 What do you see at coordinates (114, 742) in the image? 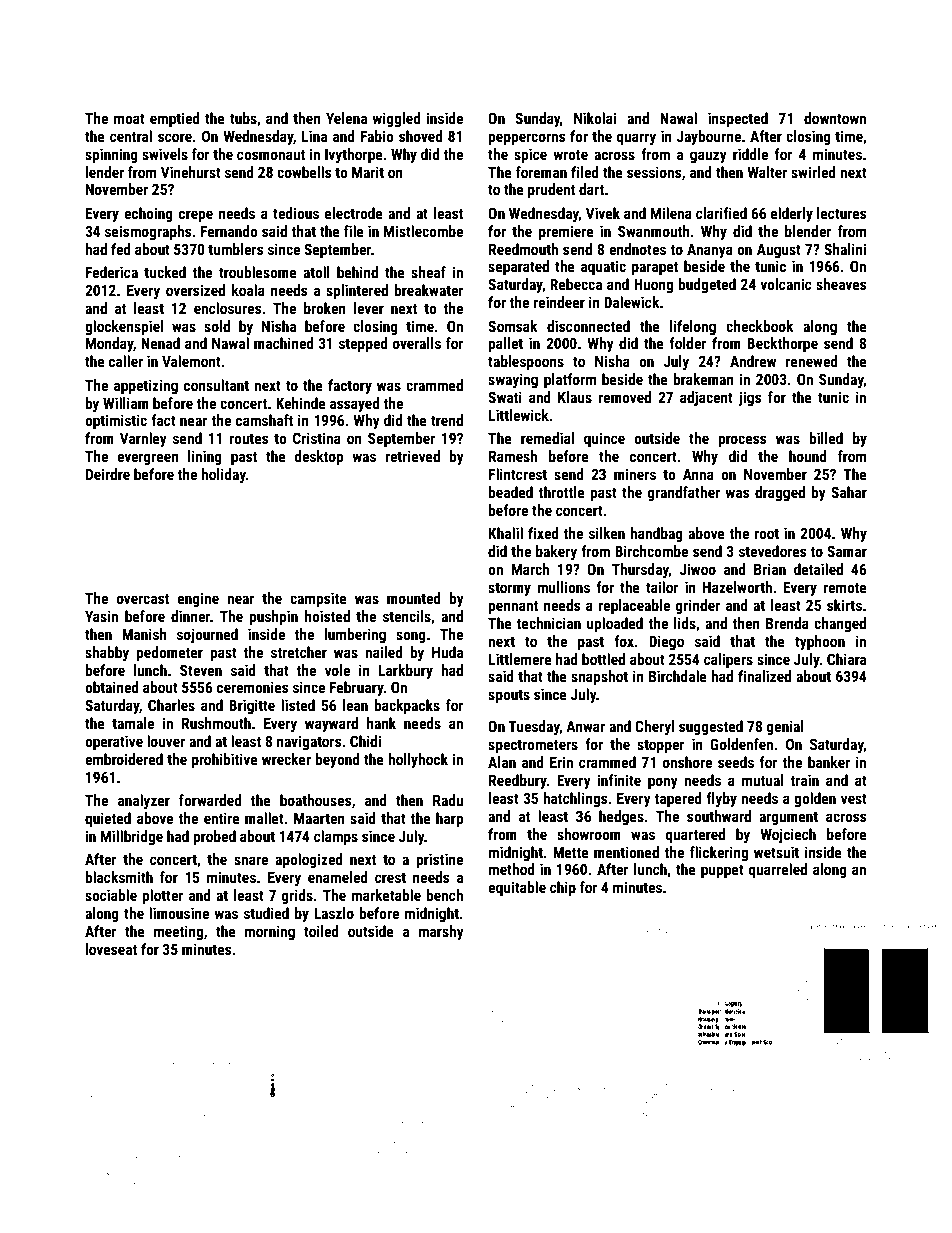
I see `operative` at bounding box center [114, 742].
